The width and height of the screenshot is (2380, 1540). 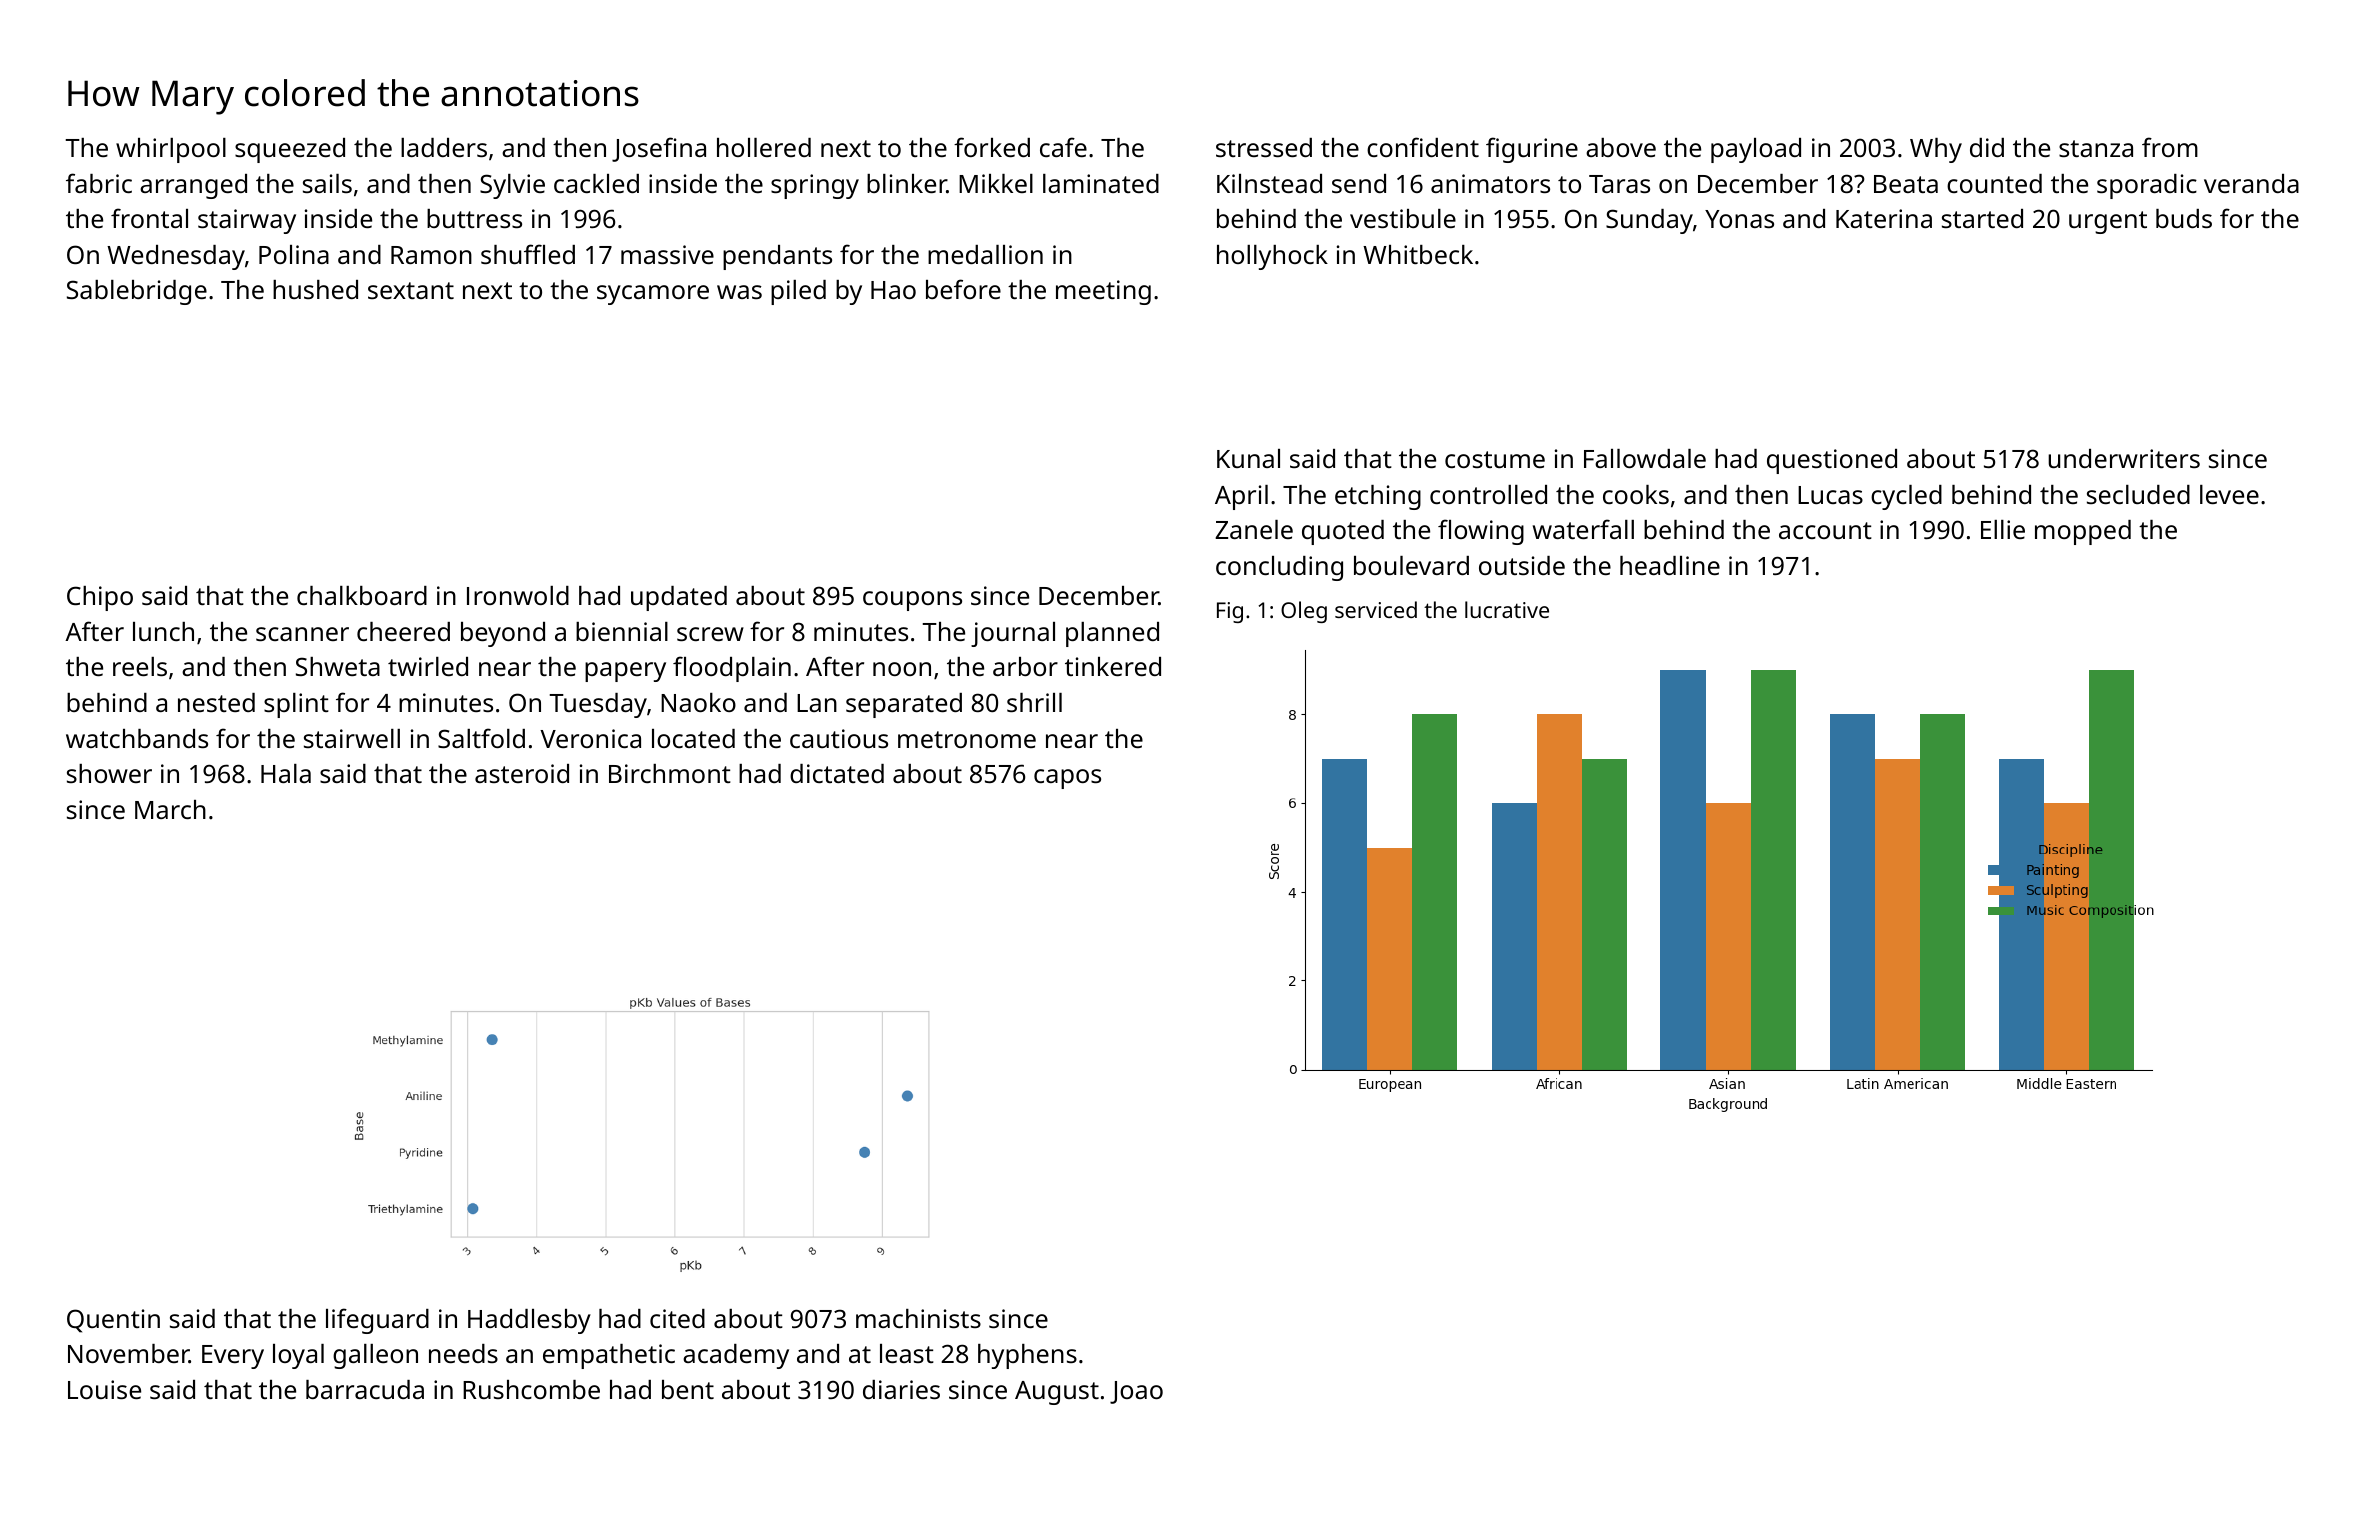 What do you see at coordinates (1136, 1392) in the screenshot?
I see `Joao` at bounding box center [1136, 1392].
